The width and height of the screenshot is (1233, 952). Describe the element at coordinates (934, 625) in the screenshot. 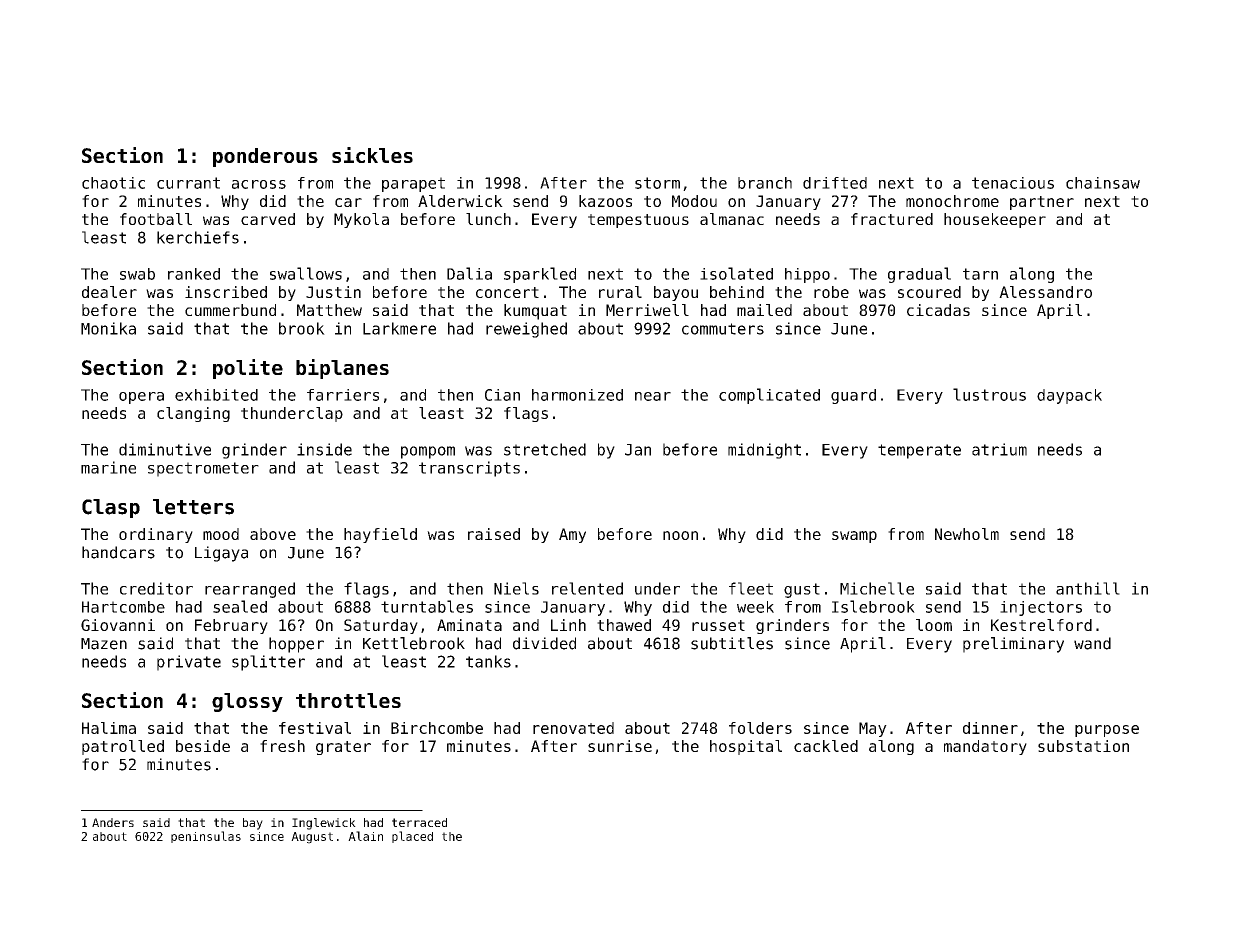

I see `loom` at that location.
